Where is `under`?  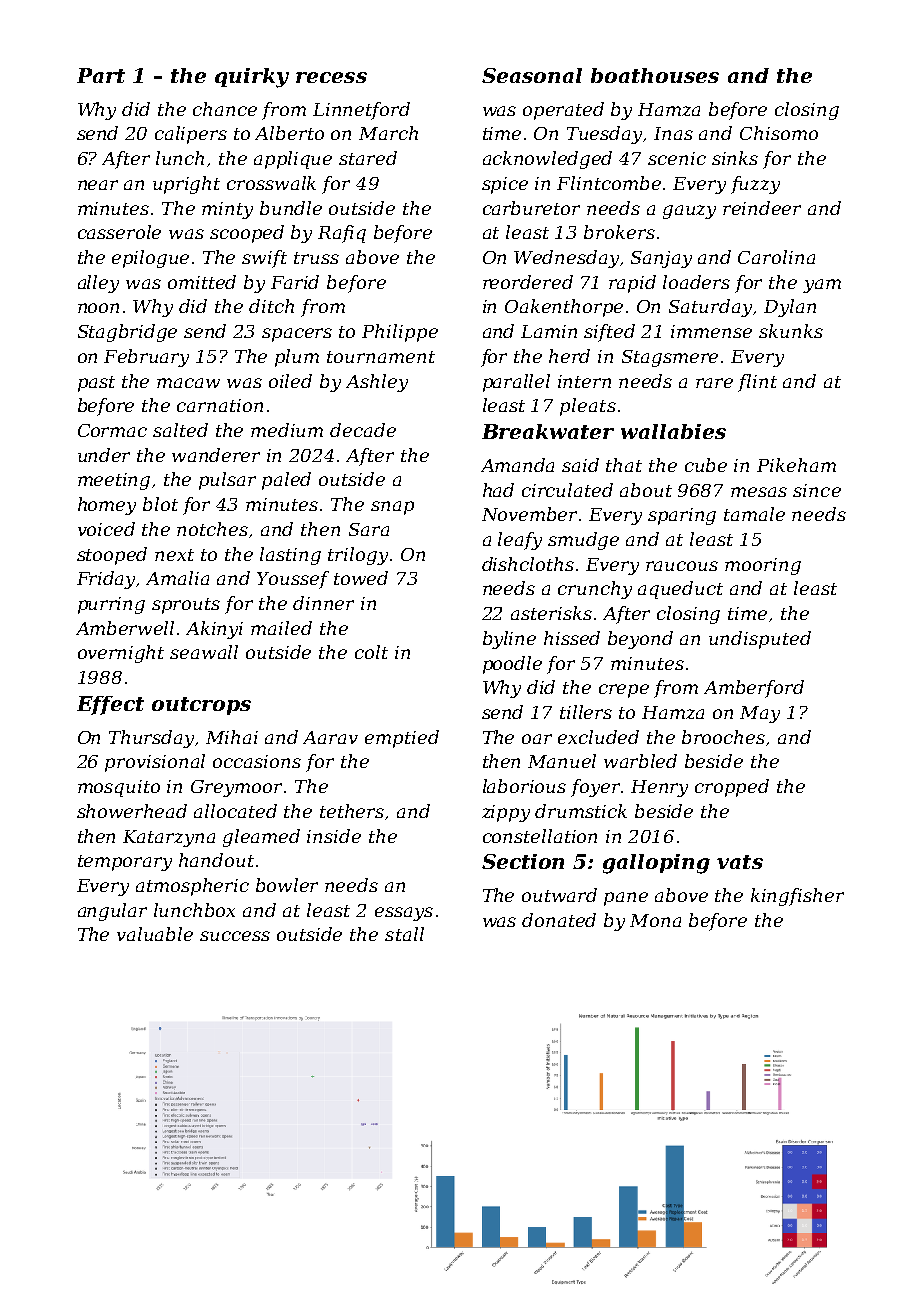
under is located at coordinates (104, 455).
